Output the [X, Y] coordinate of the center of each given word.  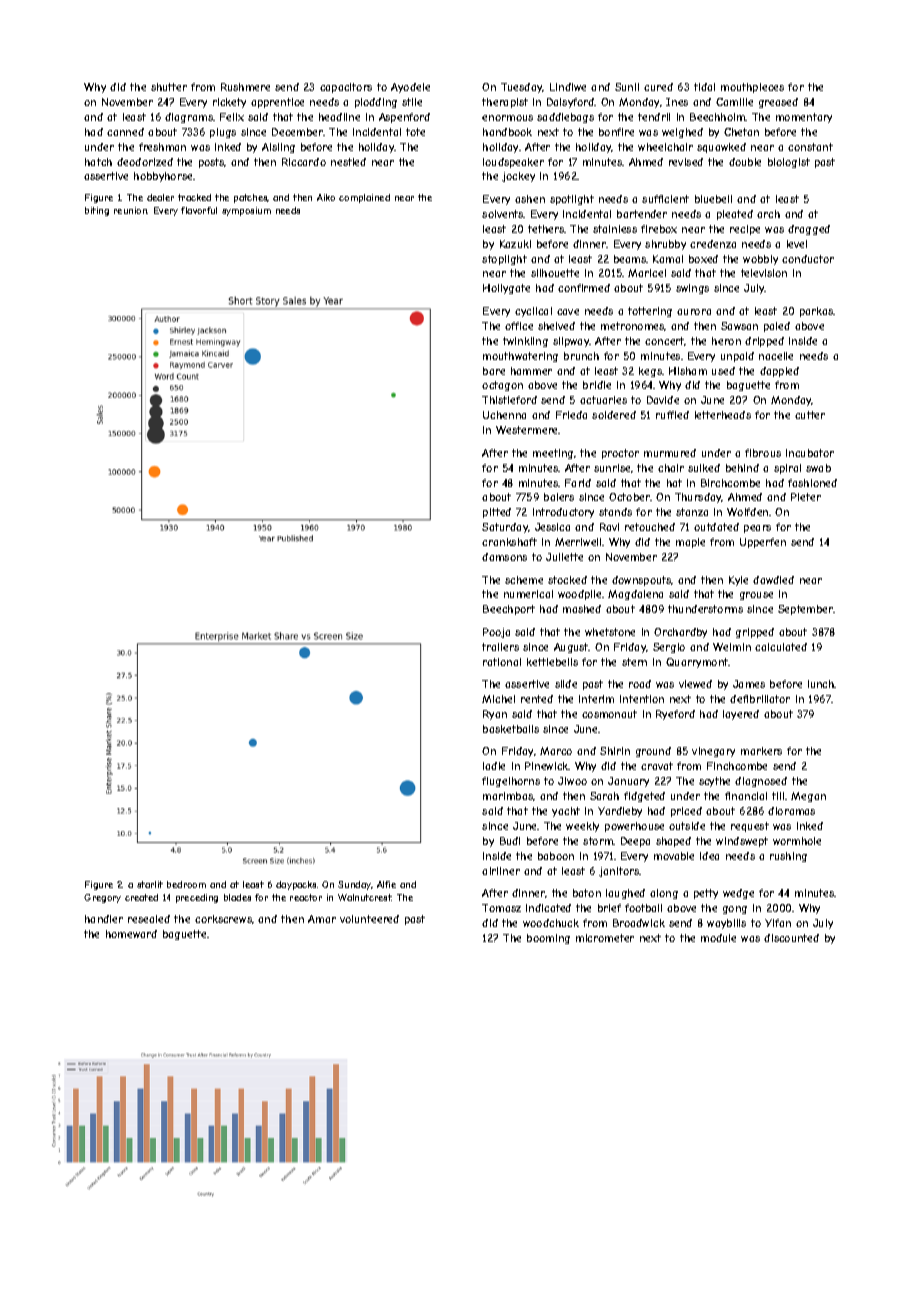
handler [104, 919]
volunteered [369, 919]
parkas [817, 312]
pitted [497, 513]
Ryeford [675, 715]
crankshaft [509, 542]
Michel [498, 699]
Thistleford [509, 400]
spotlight [572, 200]
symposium [246, 211]
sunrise [612, 468]
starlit [150, 884]
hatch [98, 162]
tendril [654, 117]
